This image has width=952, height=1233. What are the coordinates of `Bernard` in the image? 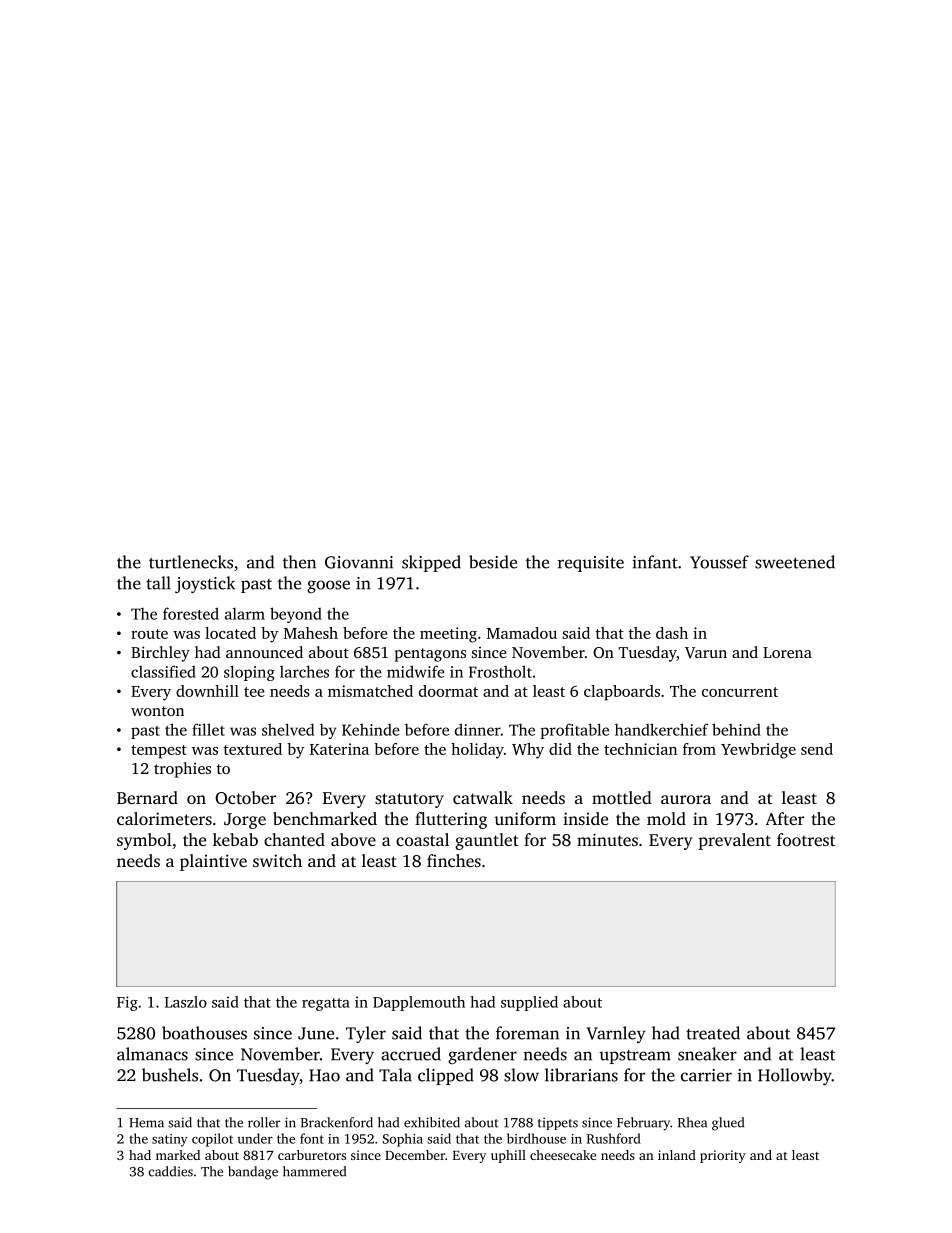 It's located at (147, 797).
